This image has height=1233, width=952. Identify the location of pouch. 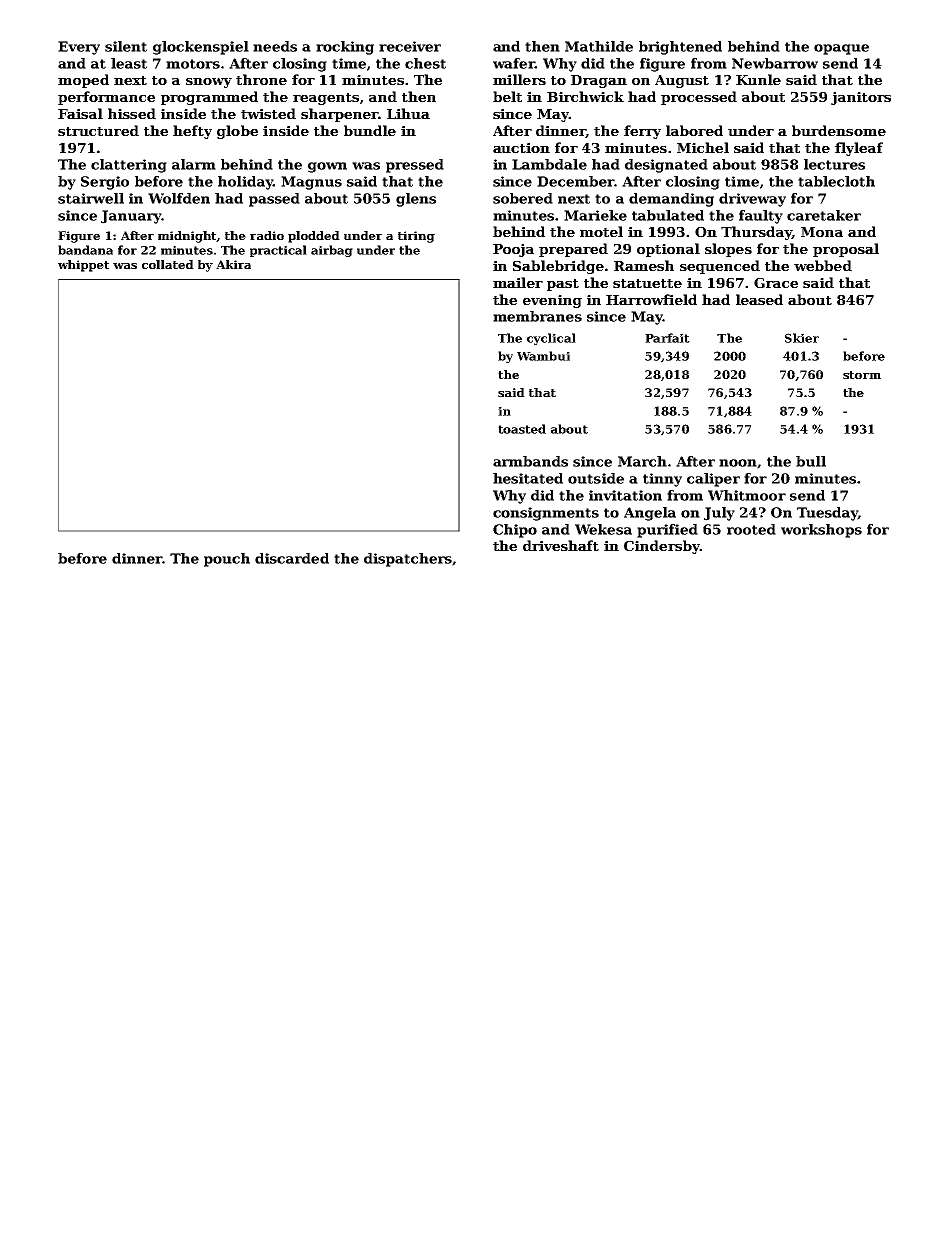
(227, 560).
